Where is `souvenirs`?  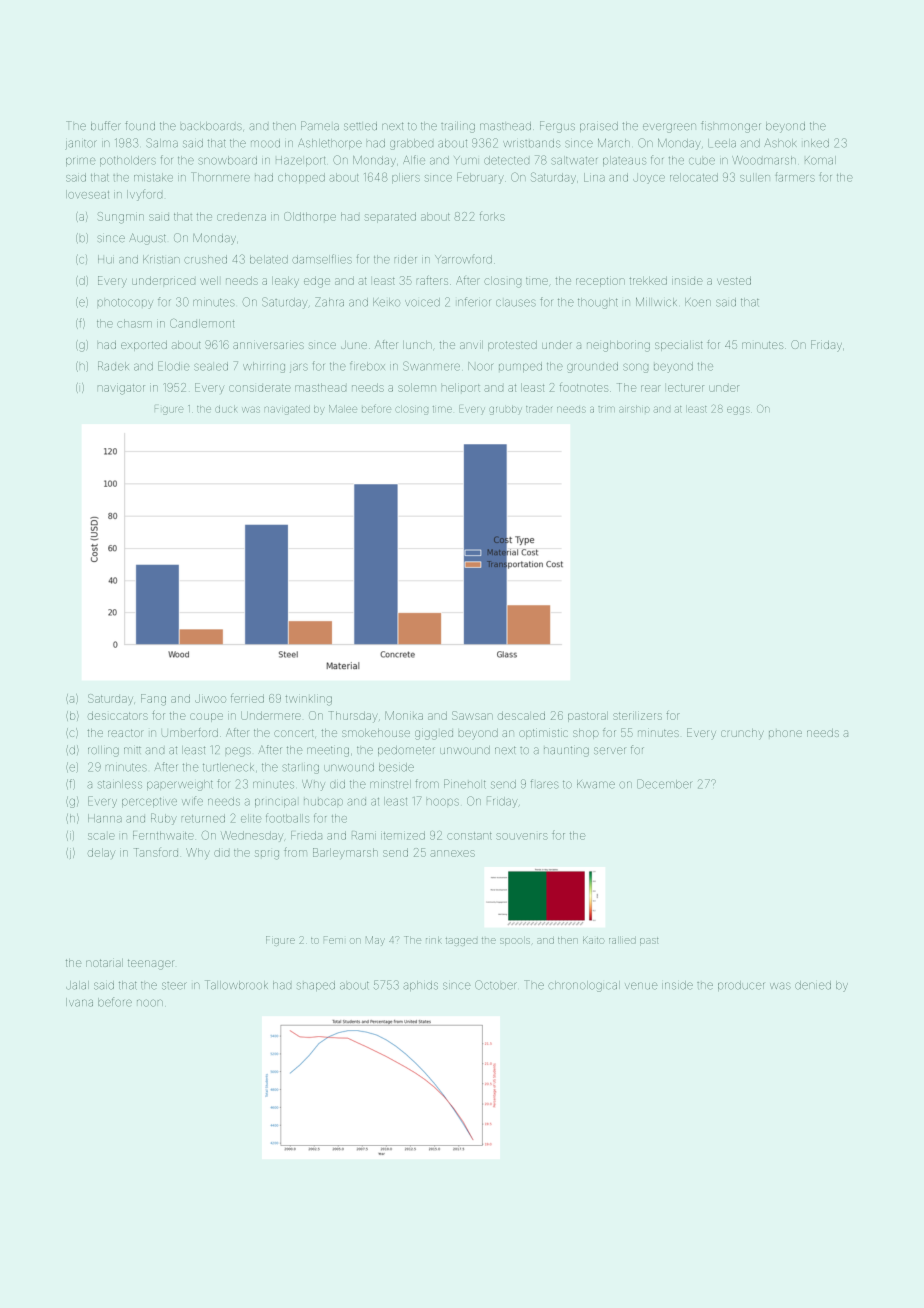
souvenirs is located at coordinates (521, 836).
